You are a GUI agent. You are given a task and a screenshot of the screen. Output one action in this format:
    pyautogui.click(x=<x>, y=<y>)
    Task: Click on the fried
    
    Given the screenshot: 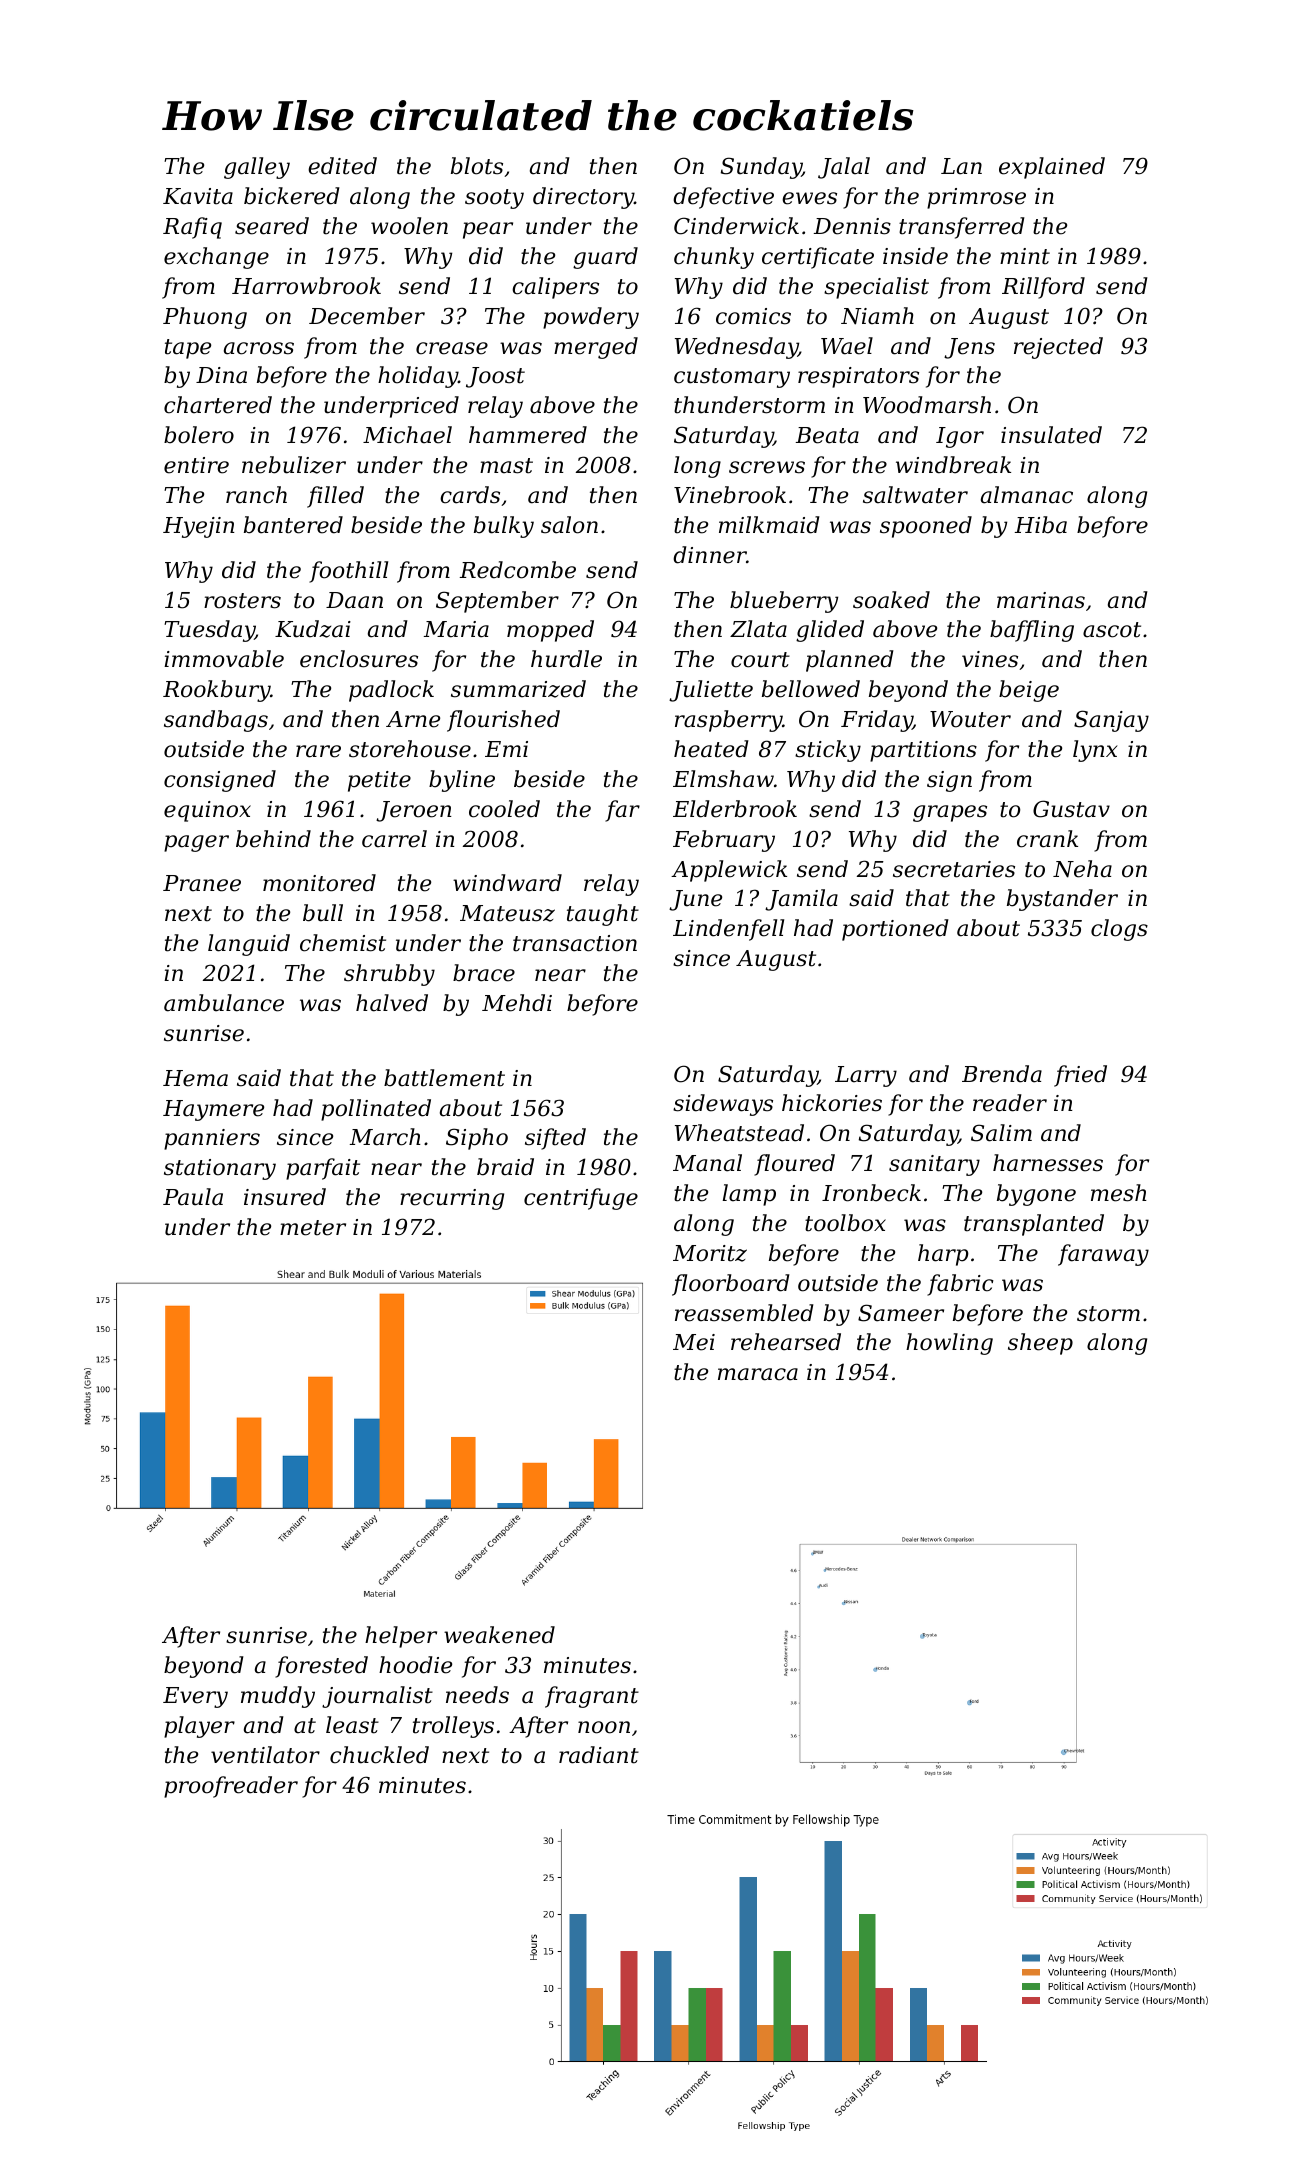 What is the action you would take?
    pyautogui.click(x=1080, y=1076)
